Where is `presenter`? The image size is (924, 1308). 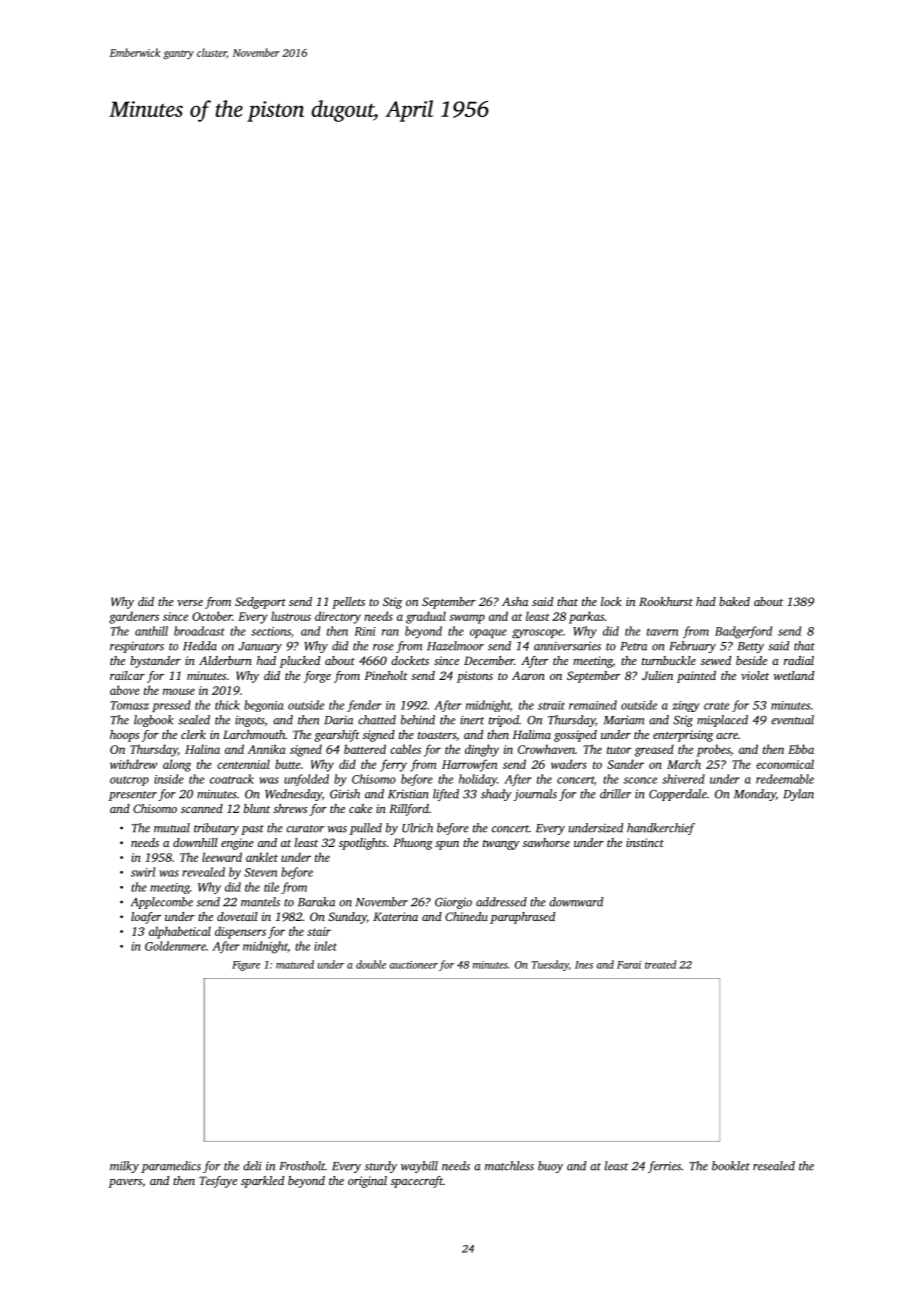 presenter is located at coordinates (133, 796).
